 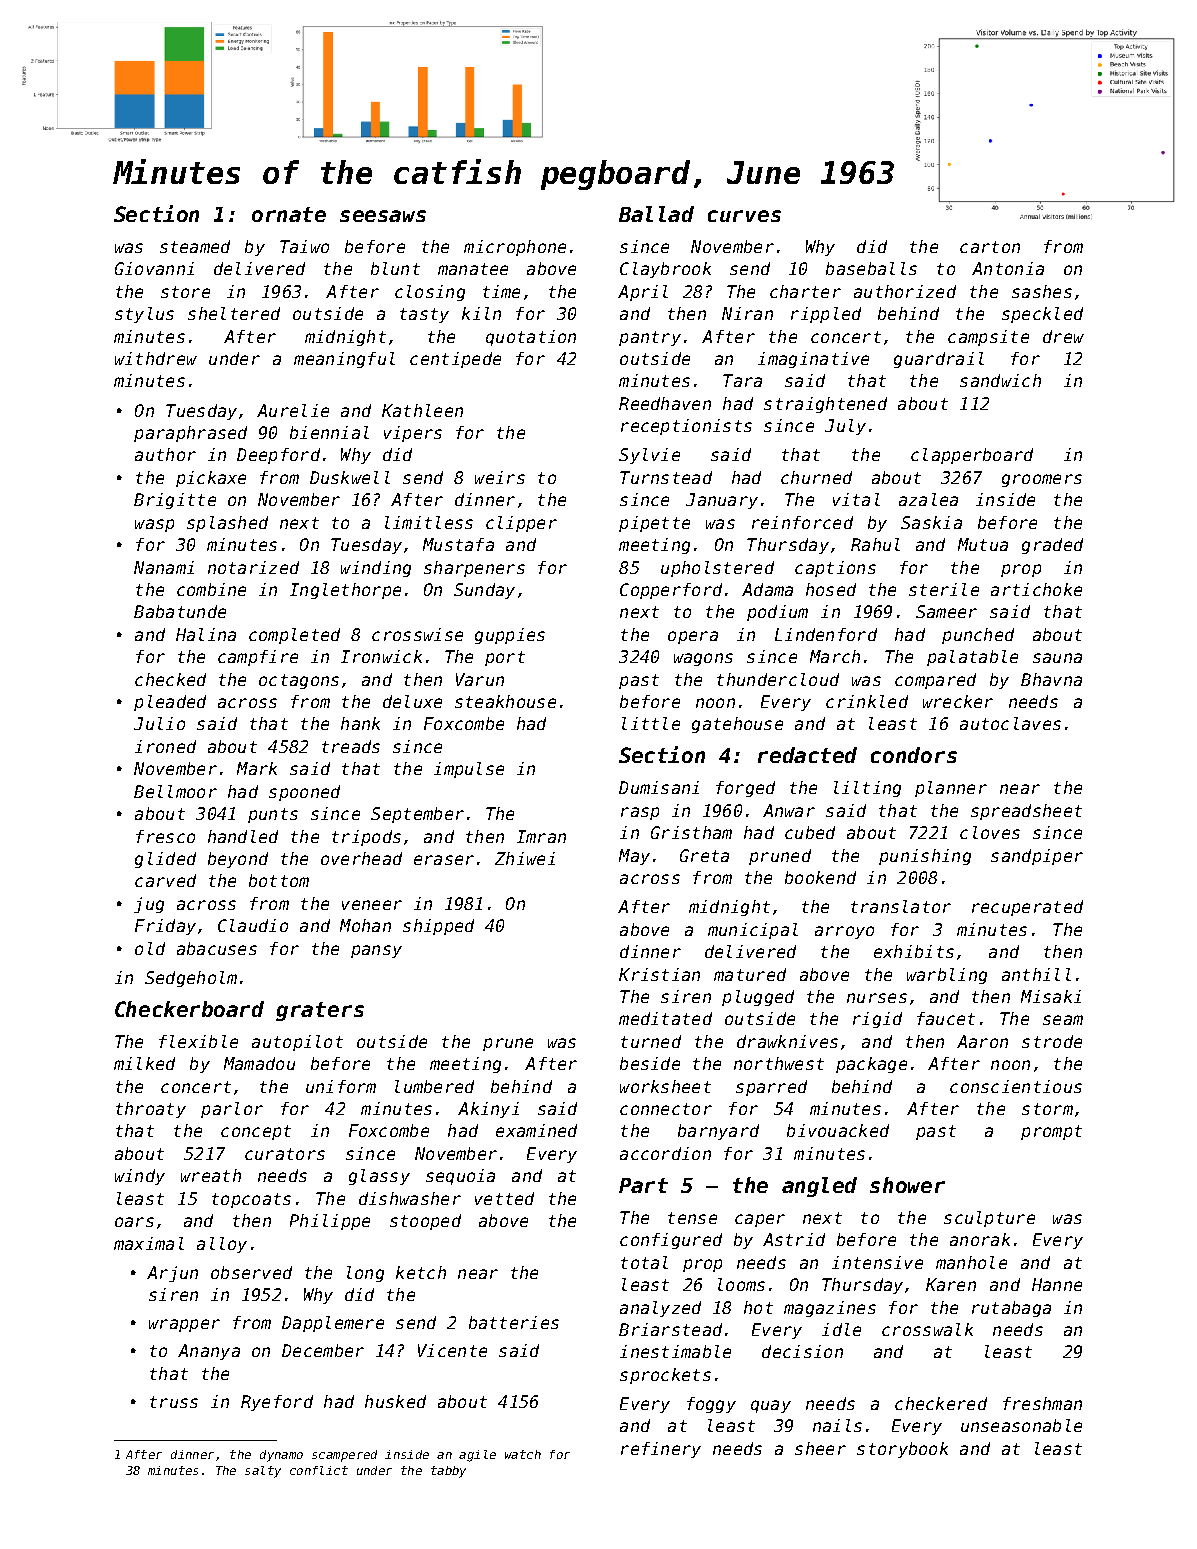 I want to click on sandwich, so click(x=1000, y=380).
